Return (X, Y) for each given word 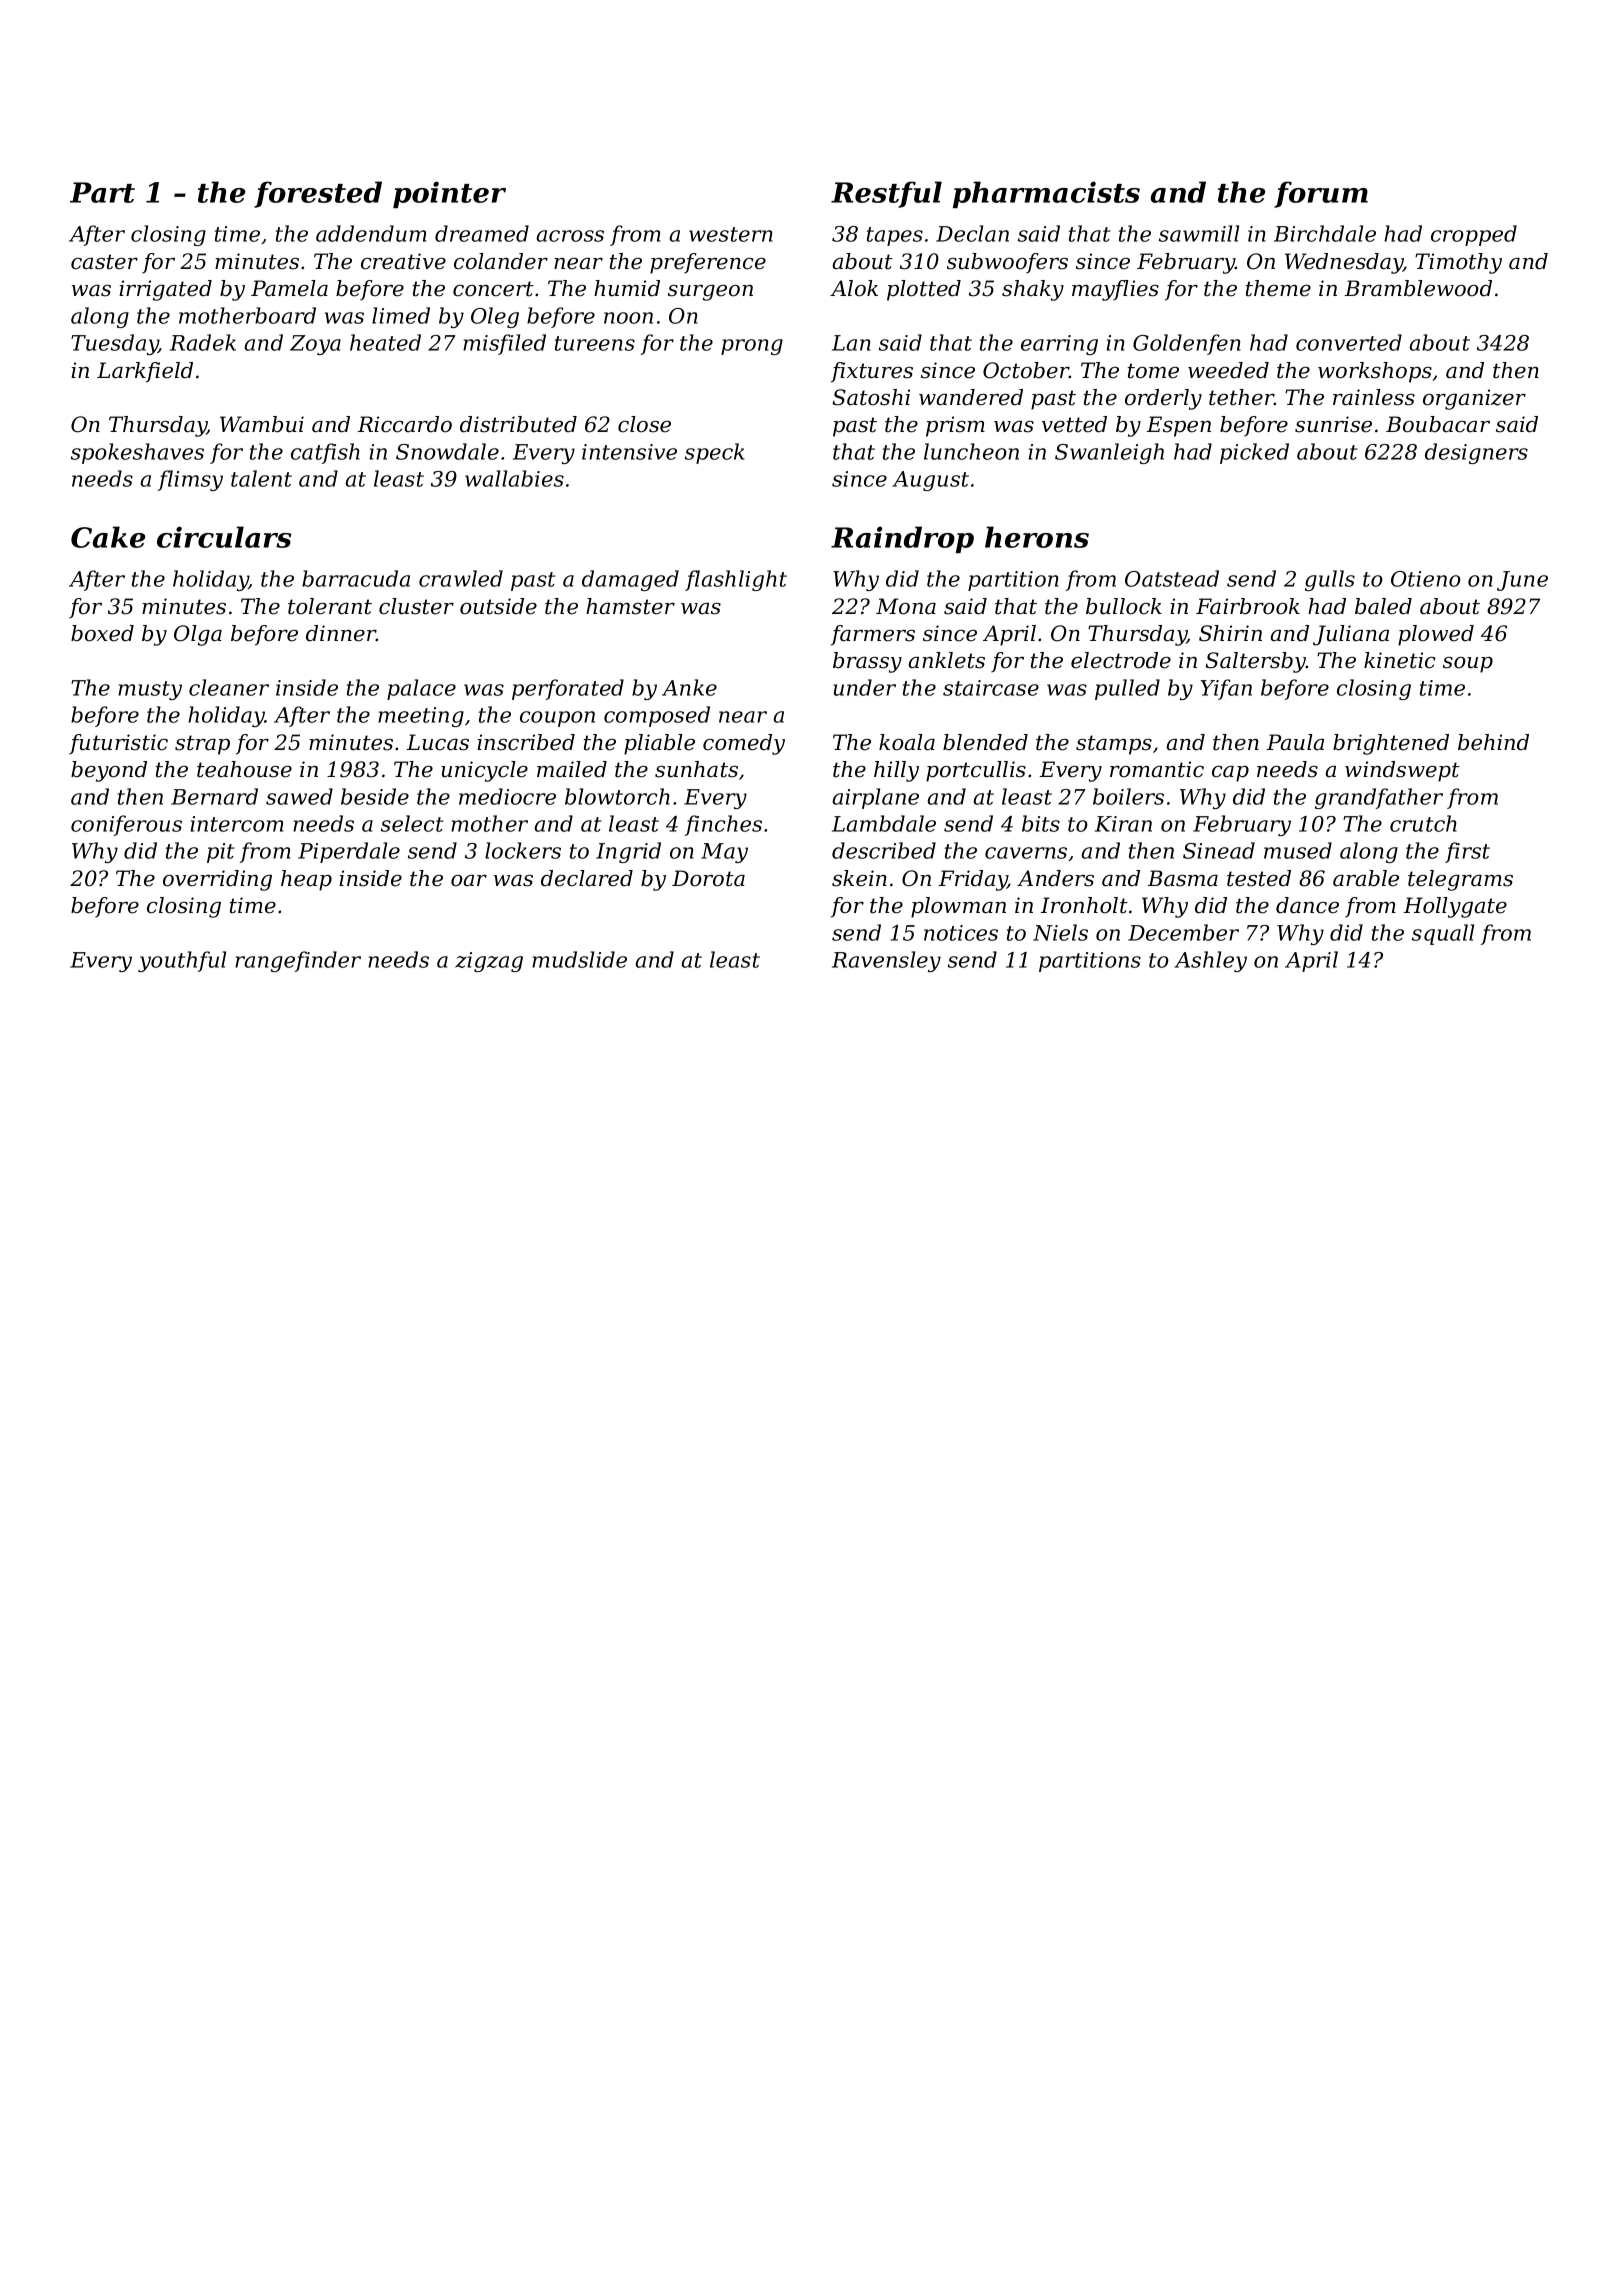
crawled (461, 578)
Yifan (1226, 689)
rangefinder (298, 961)
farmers (873, 635)
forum (1321, 194)
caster (104, 262)
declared (587, 878)
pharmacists (1046, 194)
